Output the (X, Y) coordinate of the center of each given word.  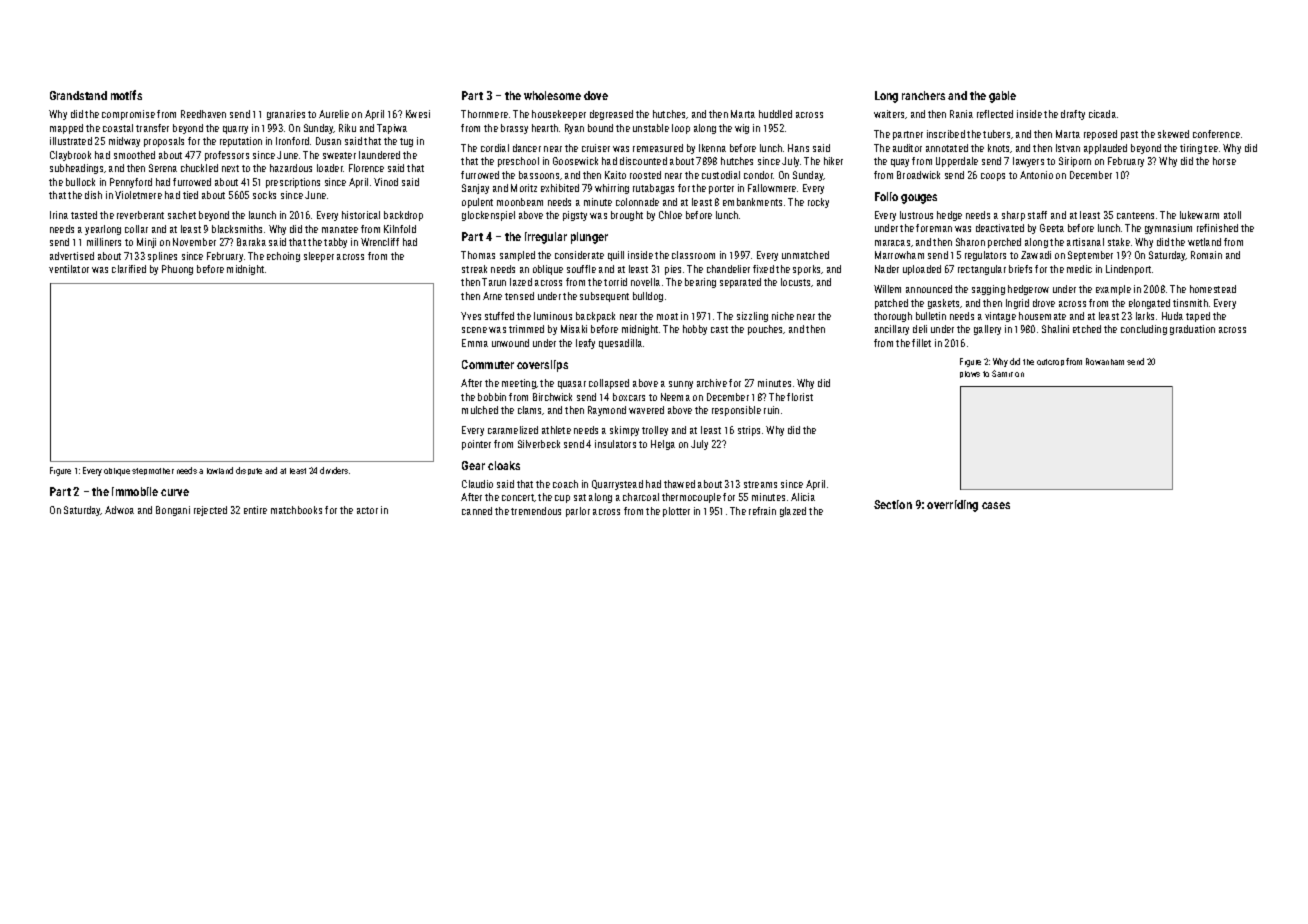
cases (996, 505)
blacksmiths (237, 229)
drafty (1073, 115)
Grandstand (78, 95)
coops (993, 177)
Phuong (177, 270)
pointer (476, 445)
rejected (210, 511)
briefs (1020, 269)
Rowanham (1105, 361)
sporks (807, 270)
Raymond (607, 411)
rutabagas (653, 189)
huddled (775, 114)
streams (760, 484)
